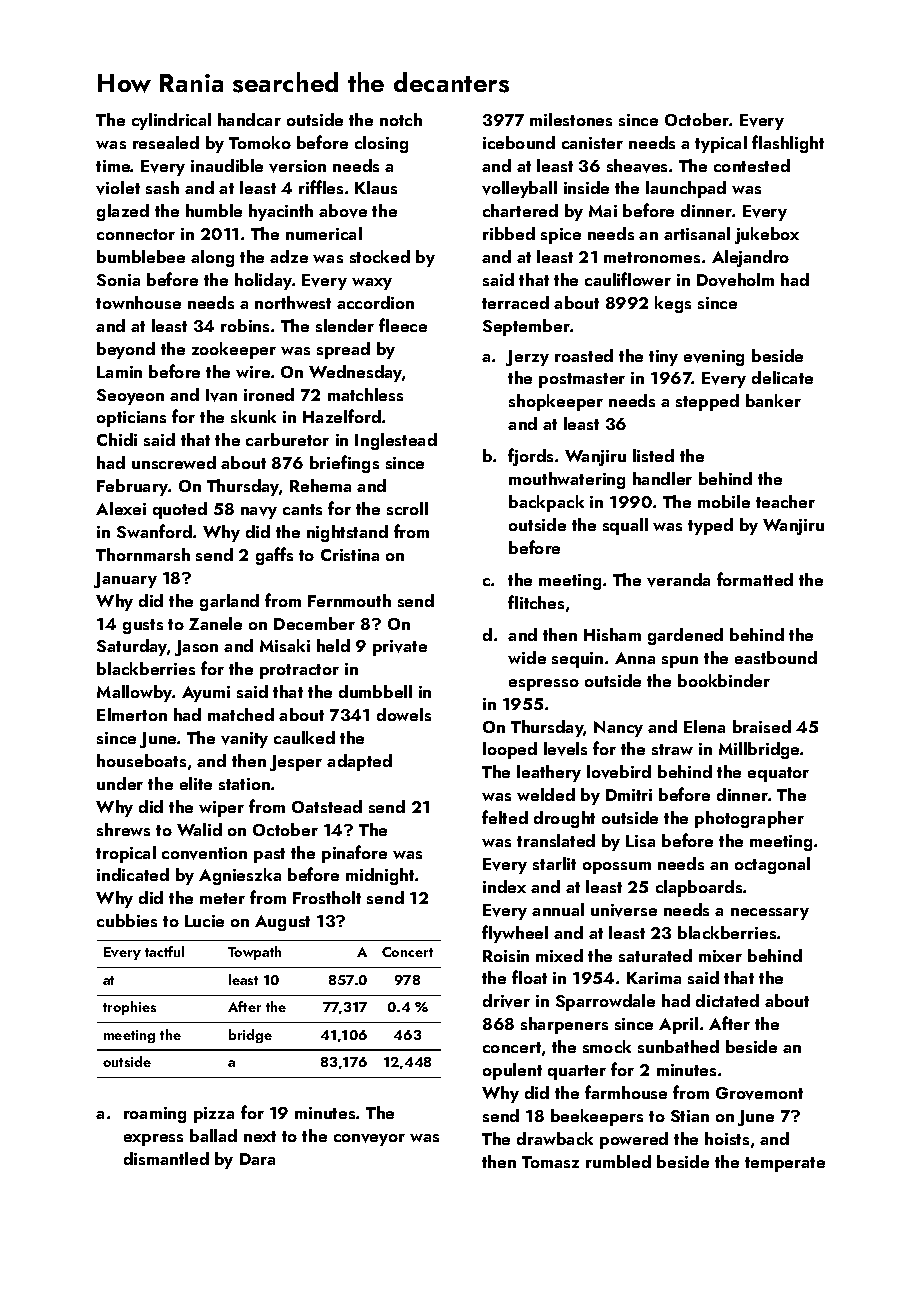  I want to click on Hisham, so click(612, 634).
